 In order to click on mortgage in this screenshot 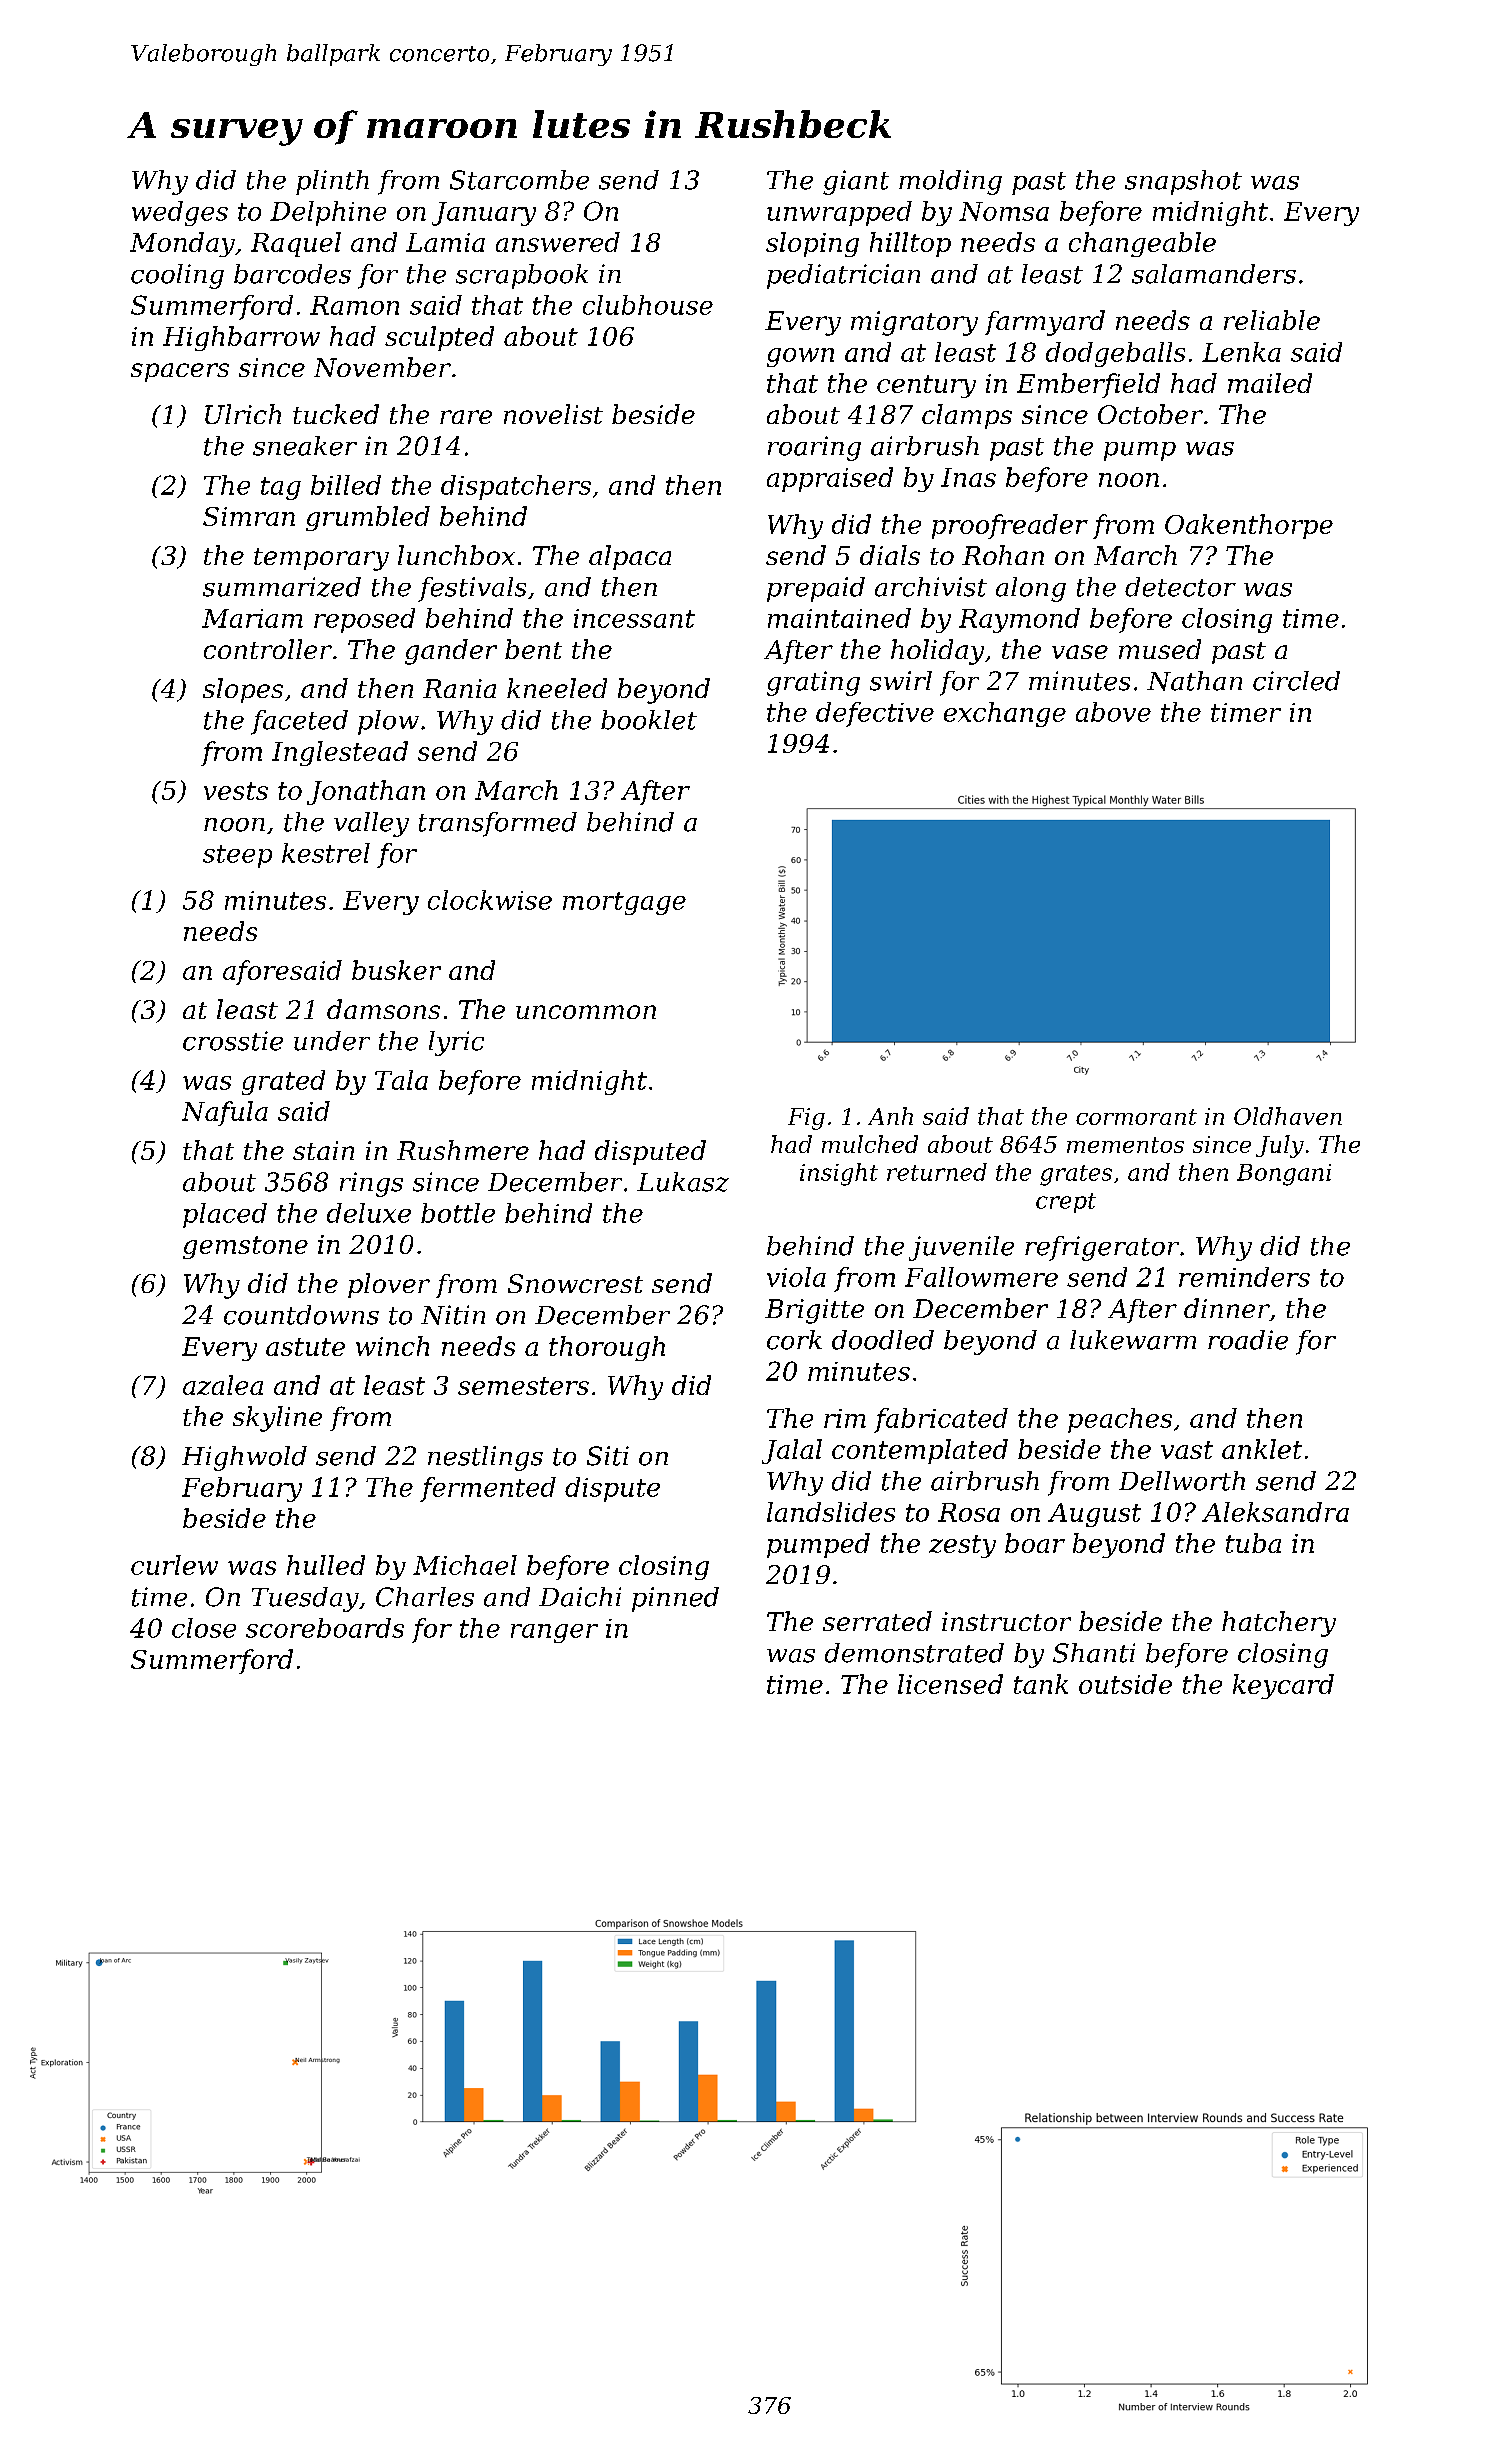, I will do `click(624, 903)`.
